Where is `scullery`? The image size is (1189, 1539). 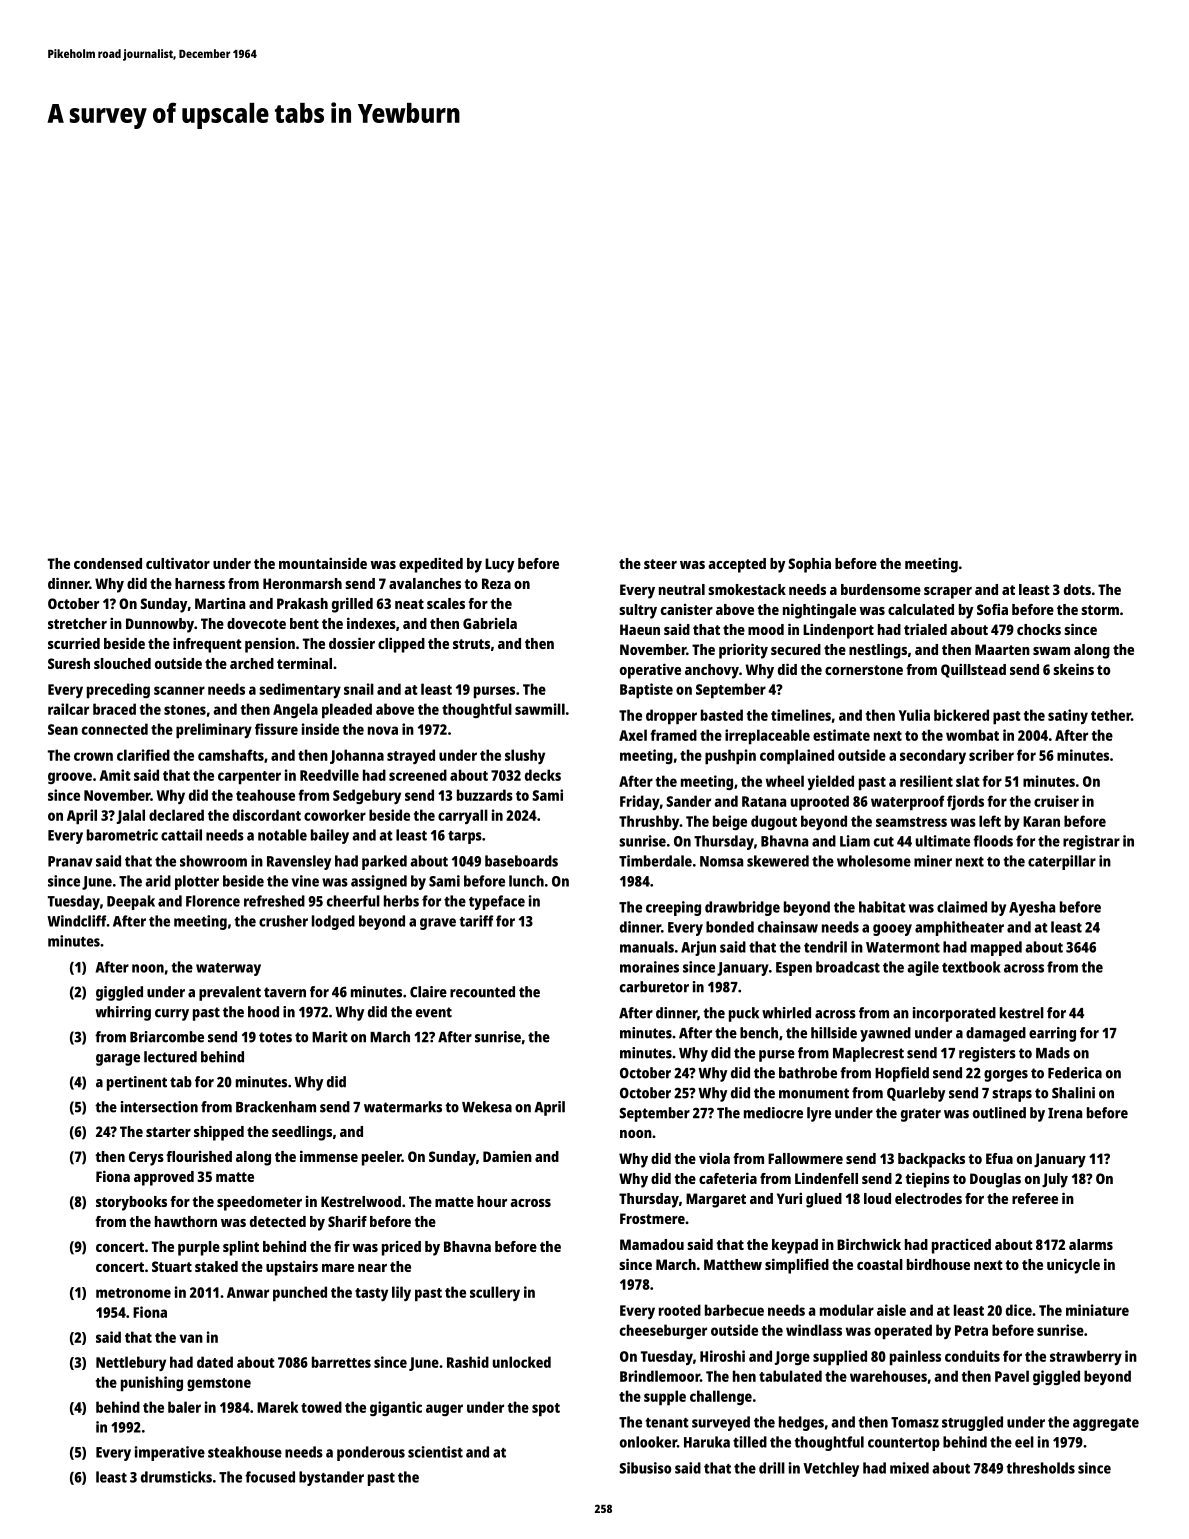 scullery is located at coordinates (495, 1293).
